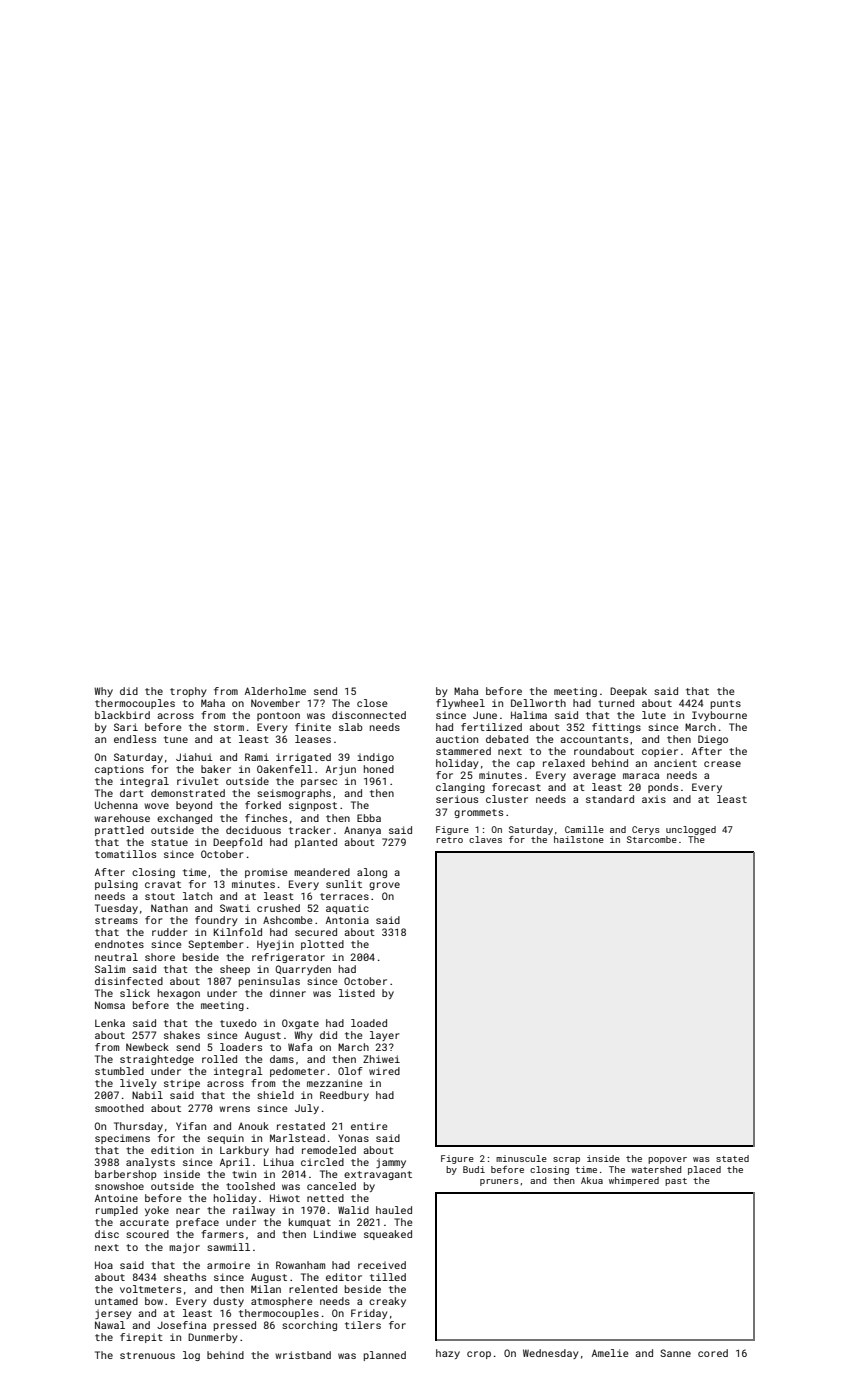 This document has height=1400, width=849. Describe the element at coordinates (275, 691) in the document. I see `Alderholme` at that location.
